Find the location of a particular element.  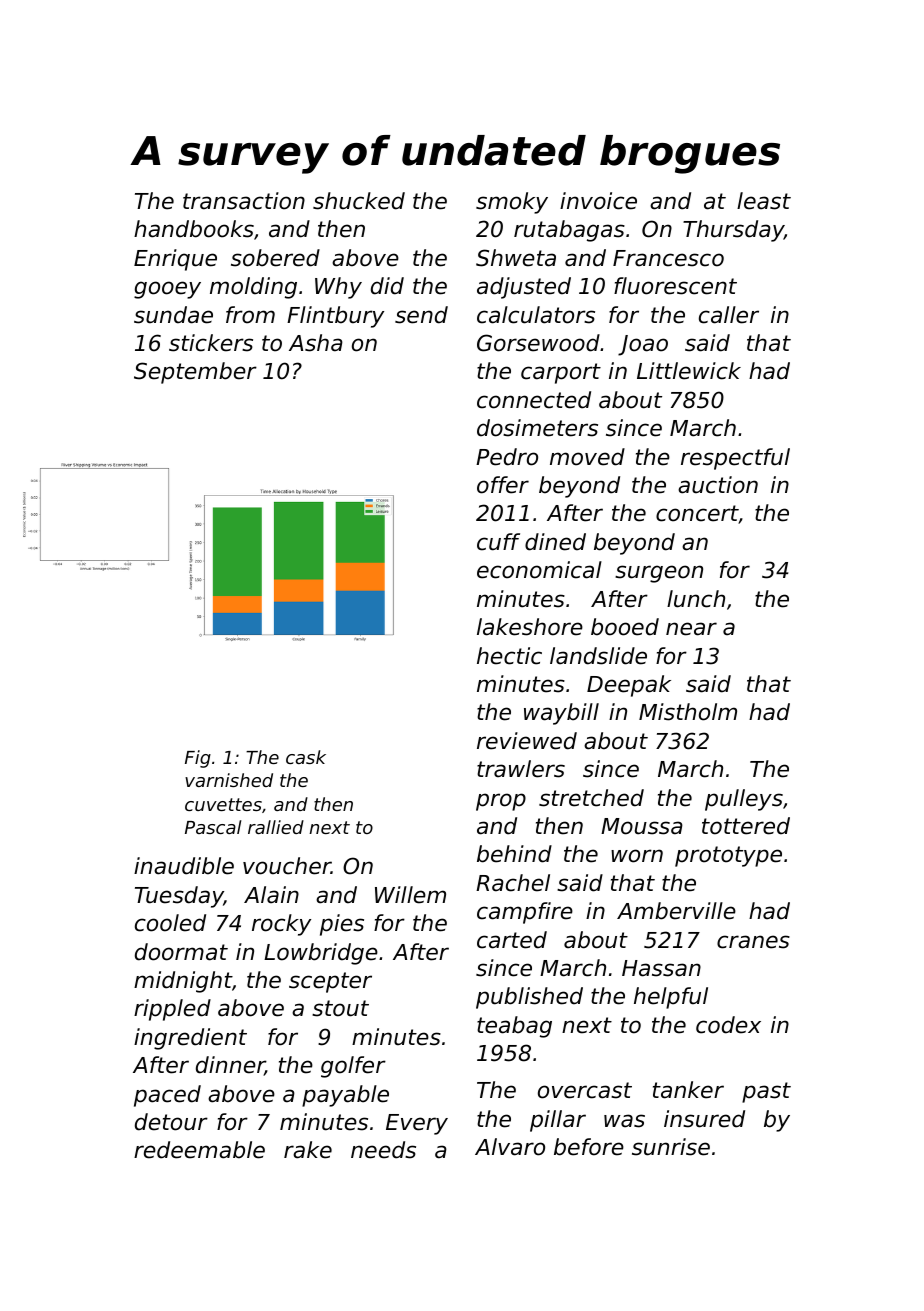

booed is located at coordinates (625, 627).
